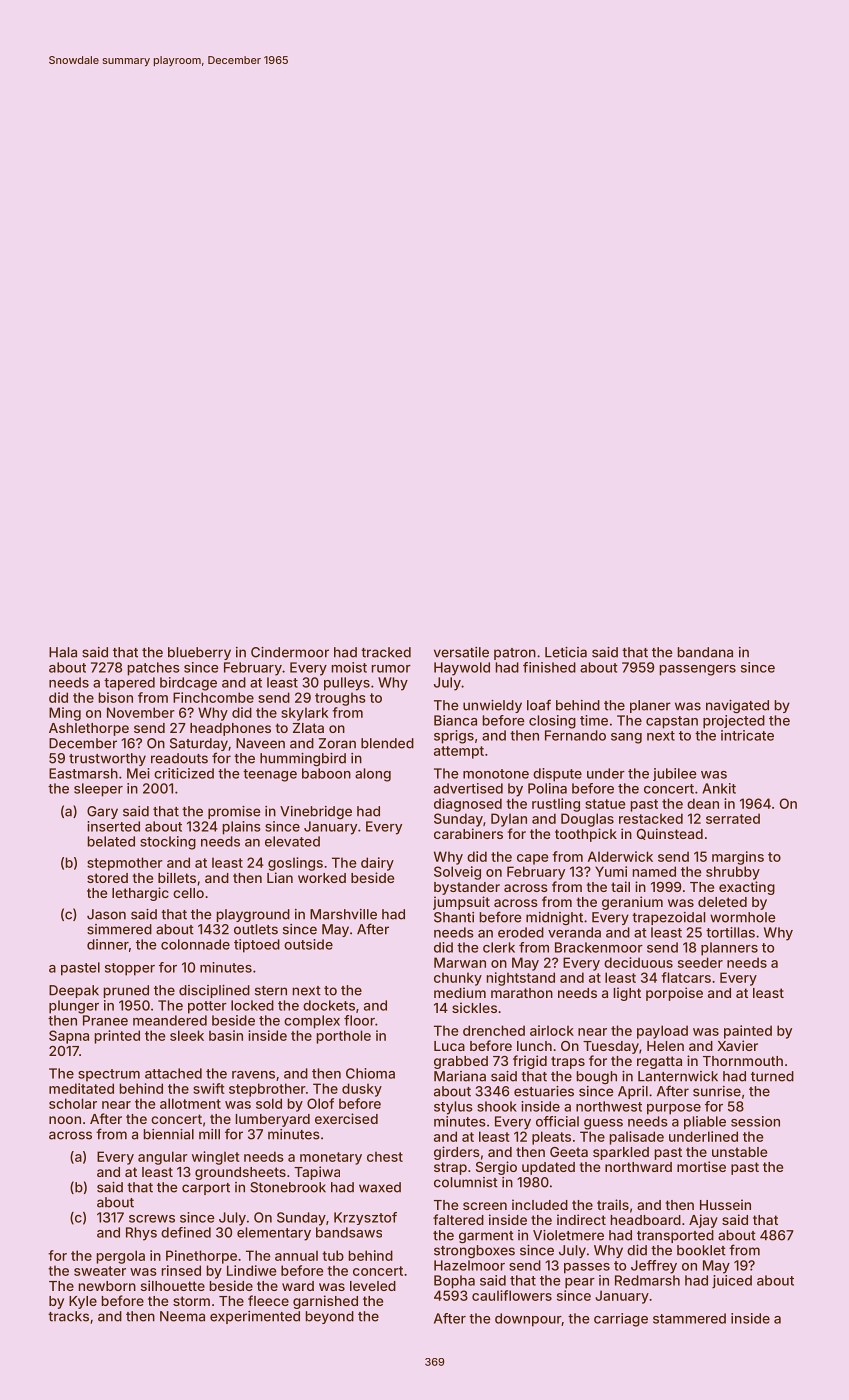  Describe the element at coordinates (344, 1037) in the screenshot. I see `porthole` at that location.
